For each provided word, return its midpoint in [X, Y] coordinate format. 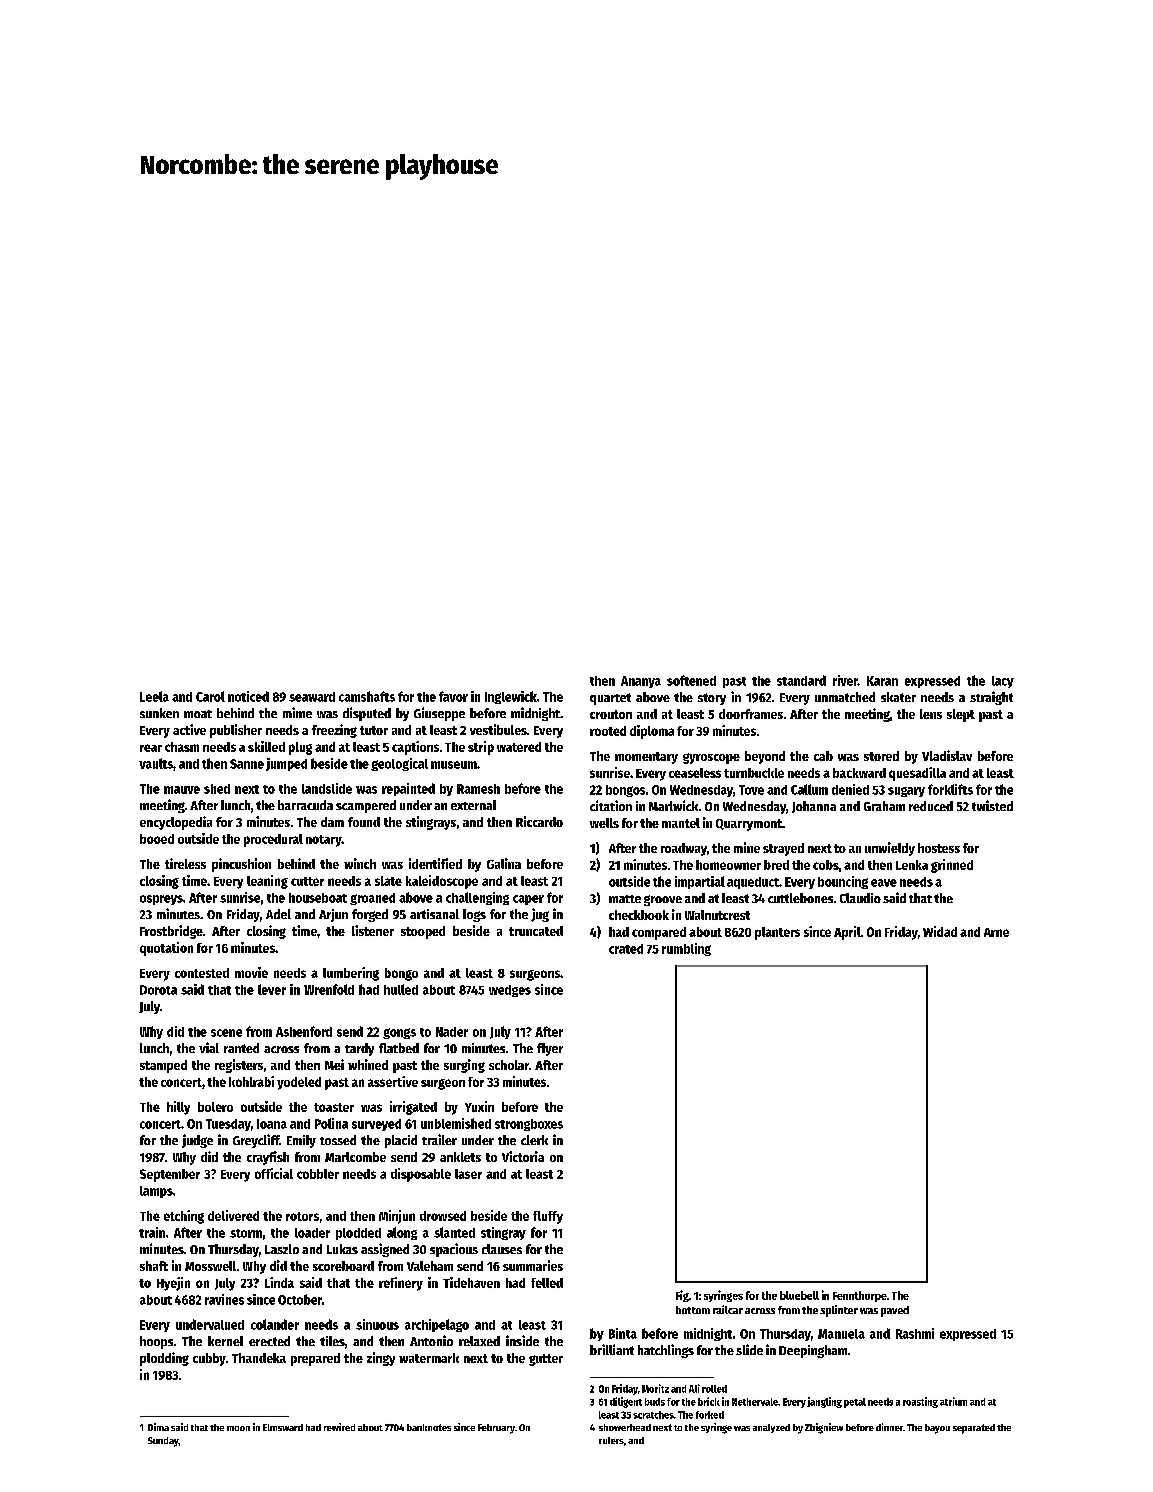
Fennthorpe [860, 1296]
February [496, 1429]
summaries [533, 1265]
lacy [1003, 682]
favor [453, 696]
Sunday [163, 1442]
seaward [312, 697]
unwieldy [890, 849]
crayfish [268, 1158]
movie [251, 972]
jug [540, 915]
